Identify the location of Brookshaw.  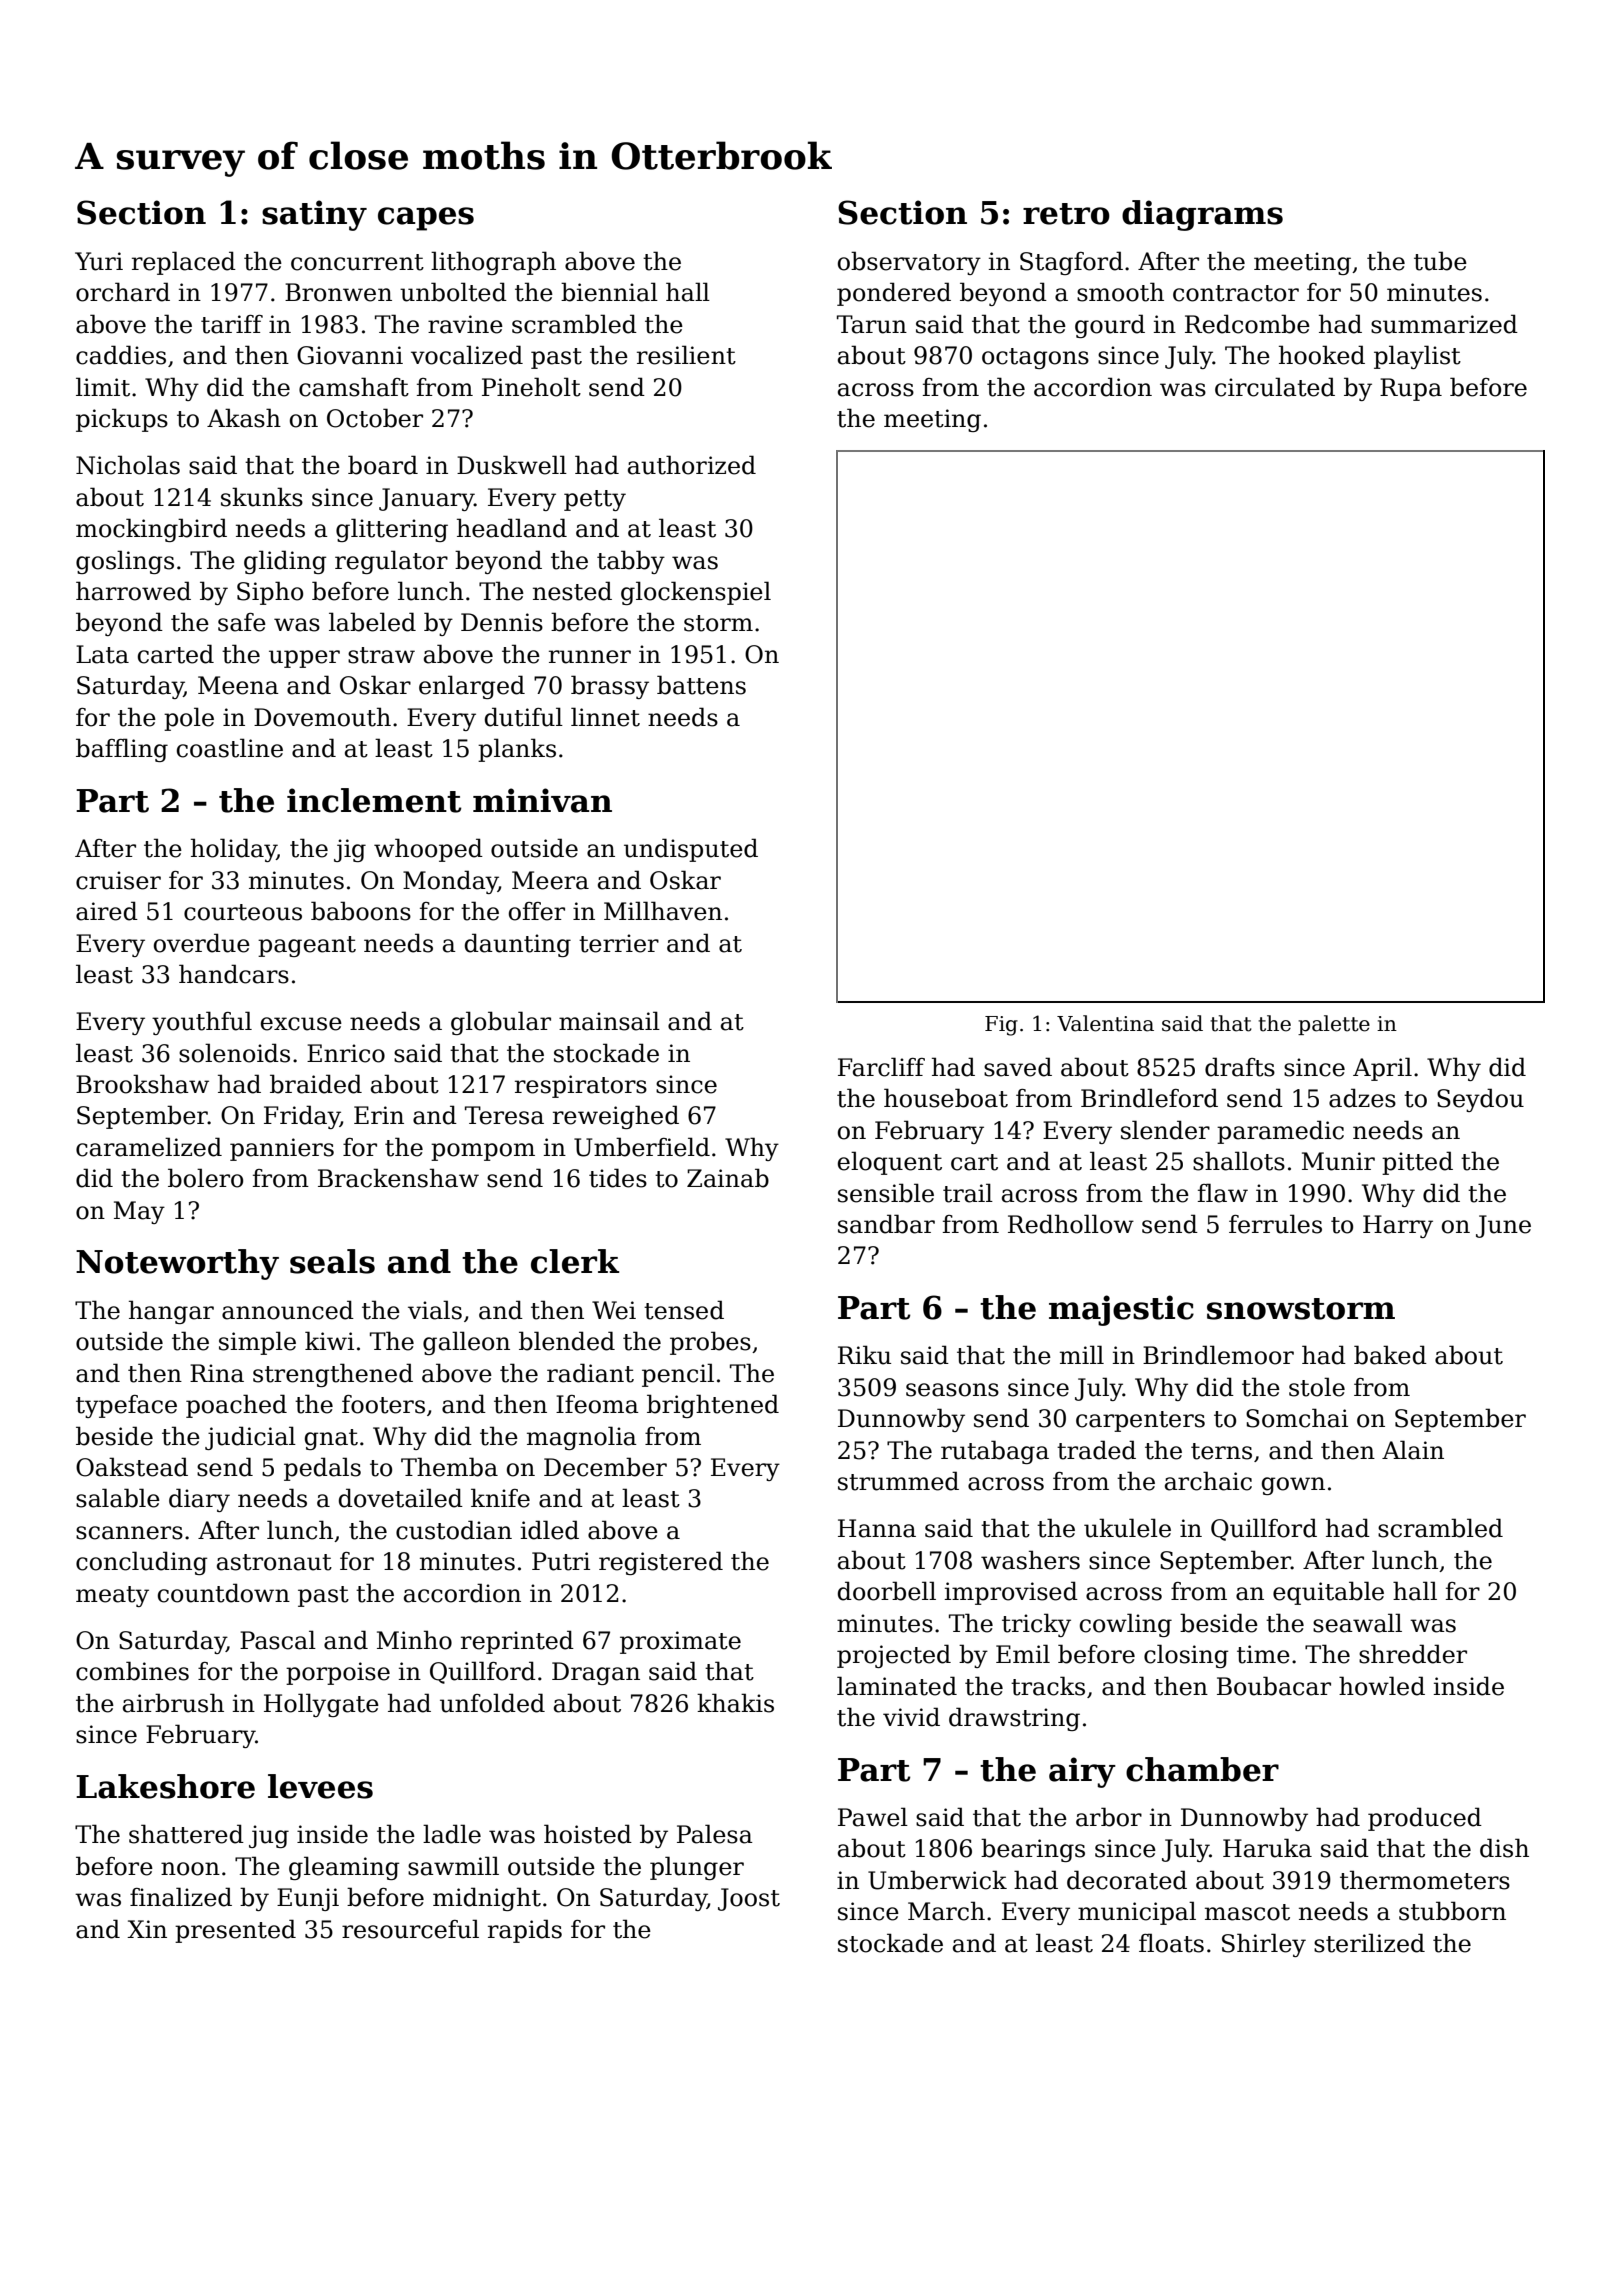
(142, 1084).
